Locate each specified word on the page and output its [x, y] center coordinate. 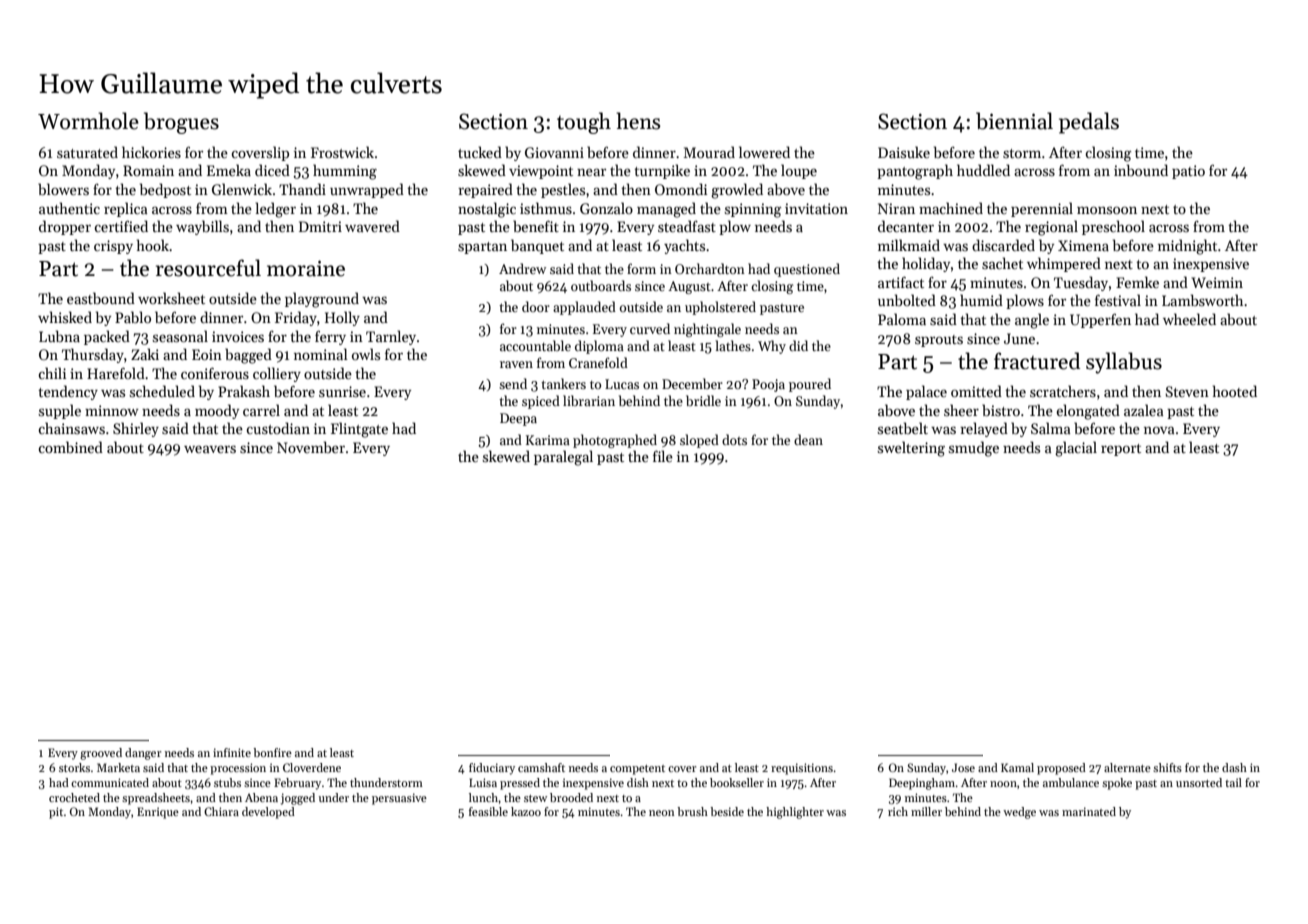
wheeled [1189, 319]
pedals [1089, 123]
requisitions [802, 769]
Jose [963, 767]
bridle [703, 400]
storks [74, 767]
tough [584, 123]
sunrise [342, 391]
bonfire [272, 752]
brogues [181, 123]
